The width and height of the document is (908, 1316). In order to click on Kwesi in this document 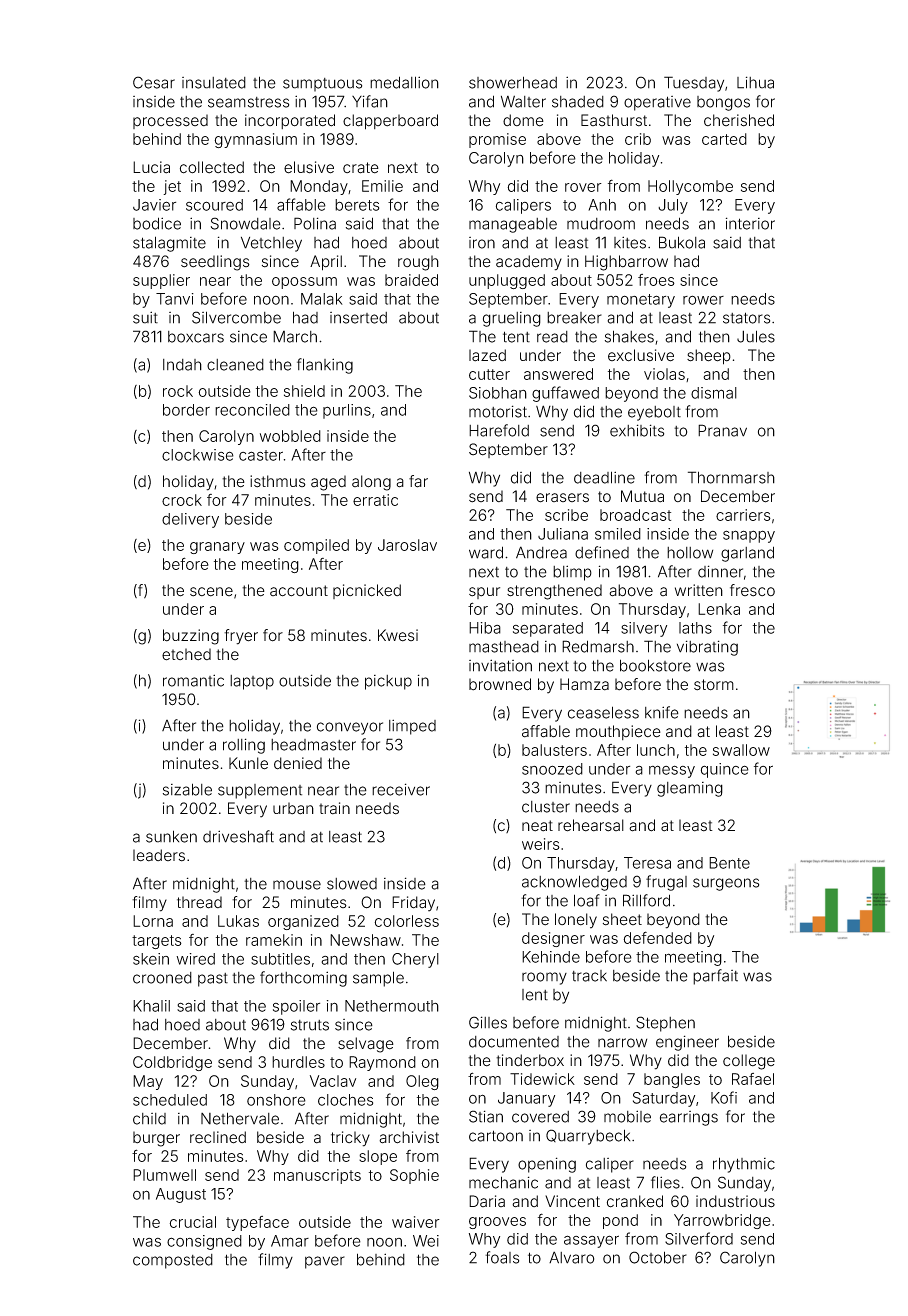, I will do `click(398, 635)`.
